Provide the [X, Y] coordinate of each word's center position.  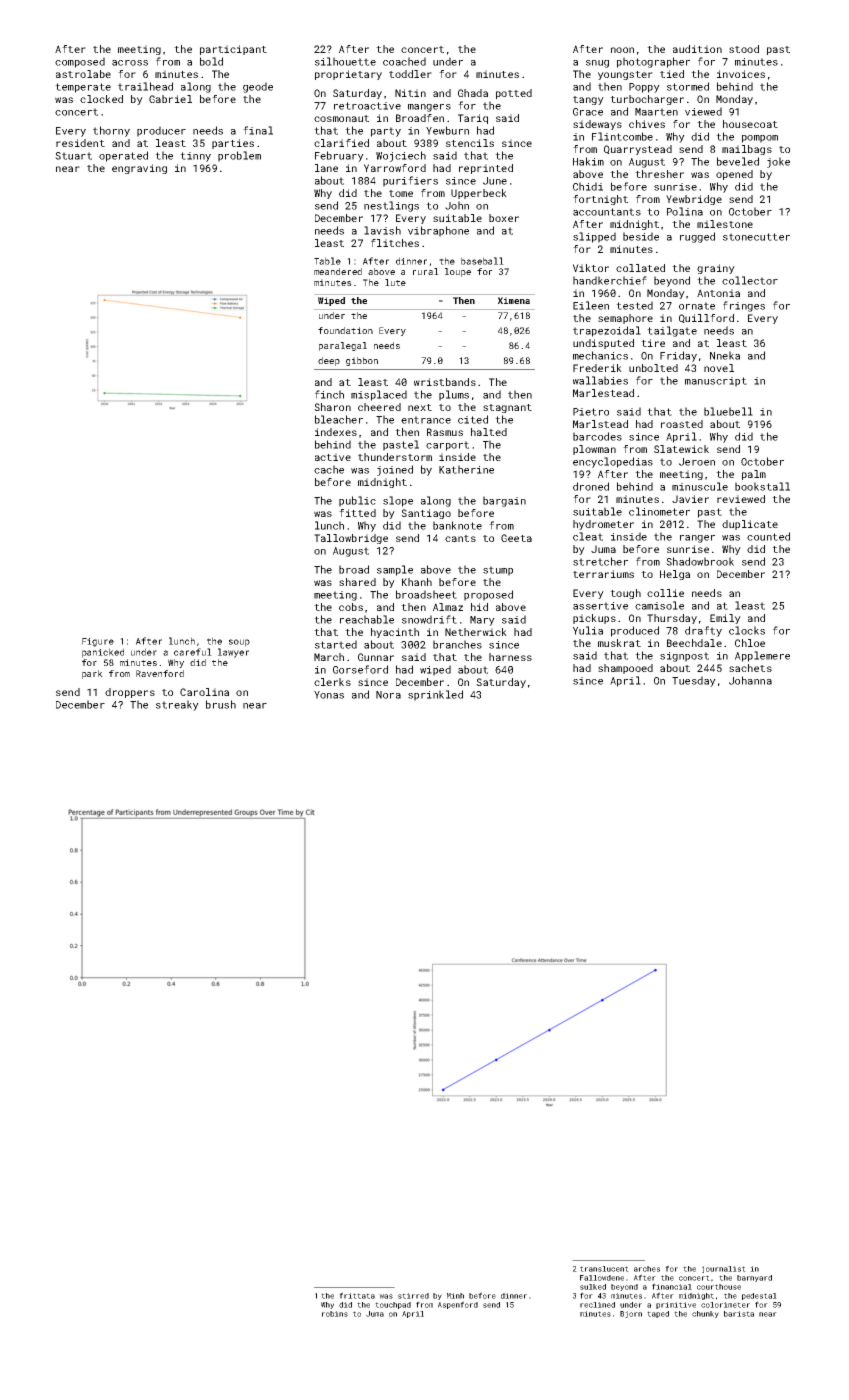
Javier [690, 499]
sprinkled [435, 695]
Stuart [73, 156]
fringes [744, 306]
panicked [103, 653]
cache [329, 469]
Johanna [750, 680]
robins [335, 1314]
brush [221, 704]
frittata [357, 1295]
